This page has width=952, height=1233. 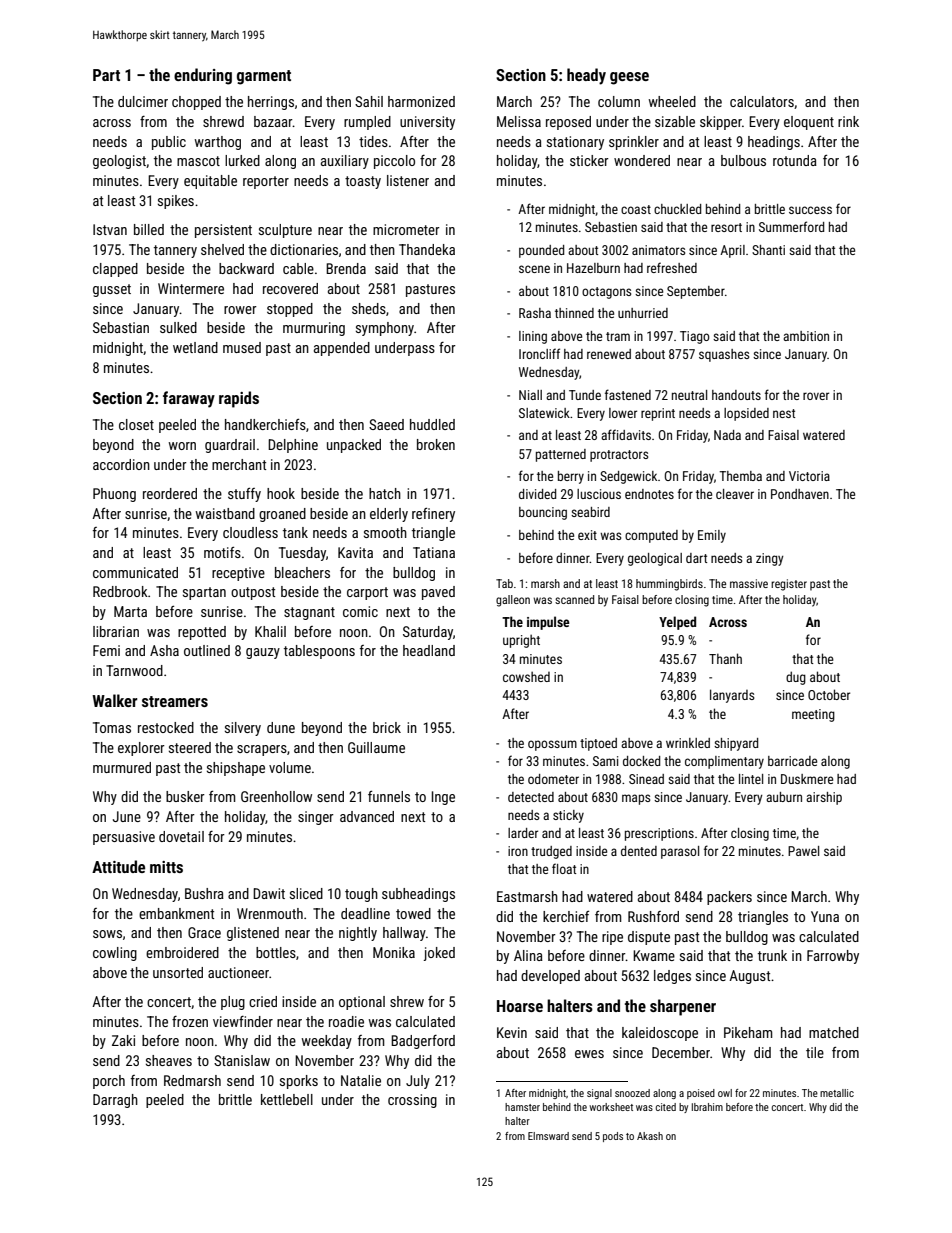 What do you see at coordinates (203, 76) in the page?
I see `enduring` at bounding box center [203, 76].
